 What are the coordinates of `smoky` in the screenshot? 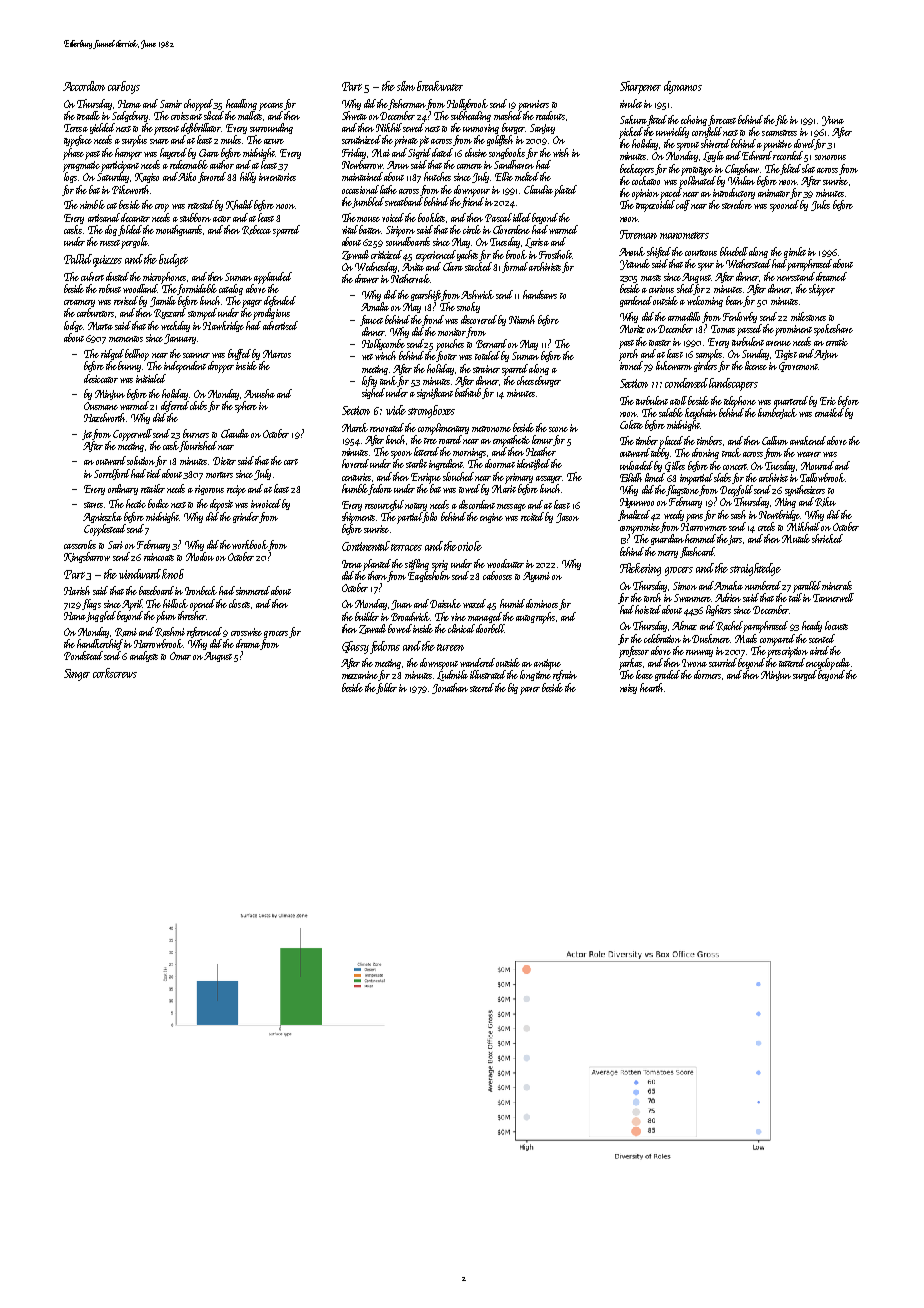 It's located at (468, 307).
